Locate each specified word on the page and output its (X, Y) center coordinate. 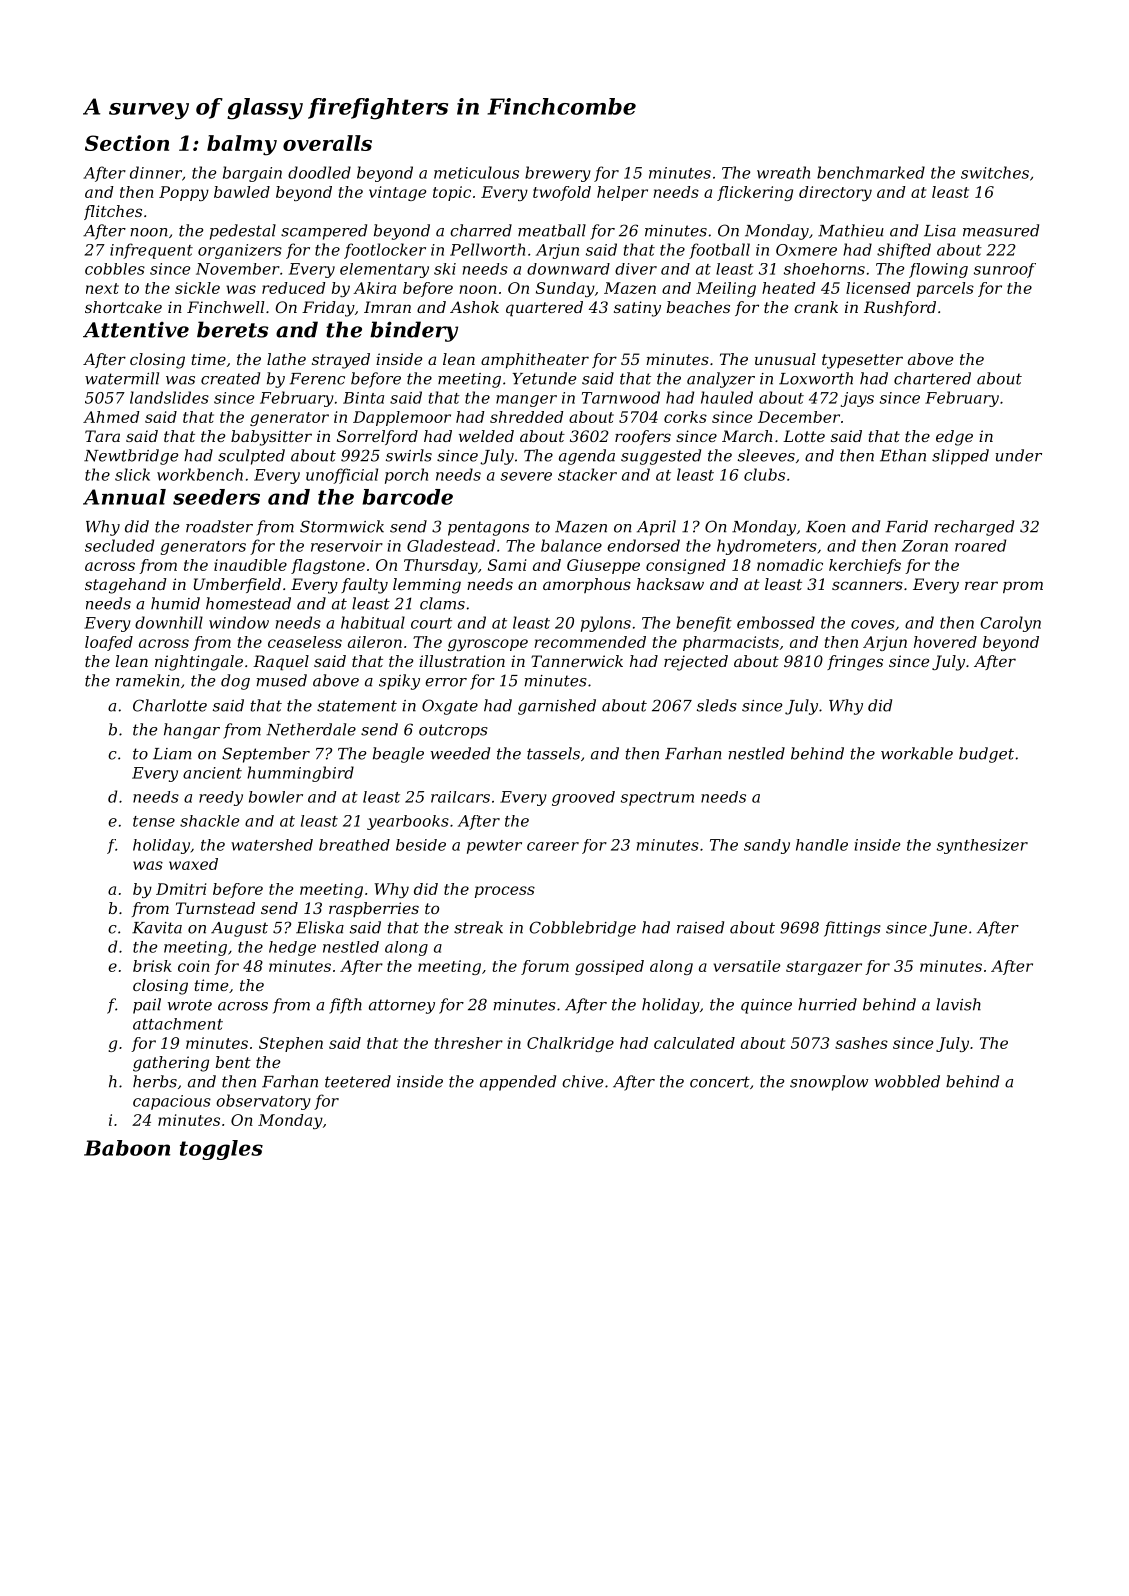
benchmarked (871, 172)
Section (127, 143)
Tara (102, 436)
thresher (469, 1043)
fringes (855, 663)
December (799, 417)
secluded (119, 545)
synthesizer (982, 846)
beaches (698, 307)
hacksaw (670, 584)
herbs (155, 1081)
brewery (558, 174)
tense (154, 821)
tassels (553, 753)
